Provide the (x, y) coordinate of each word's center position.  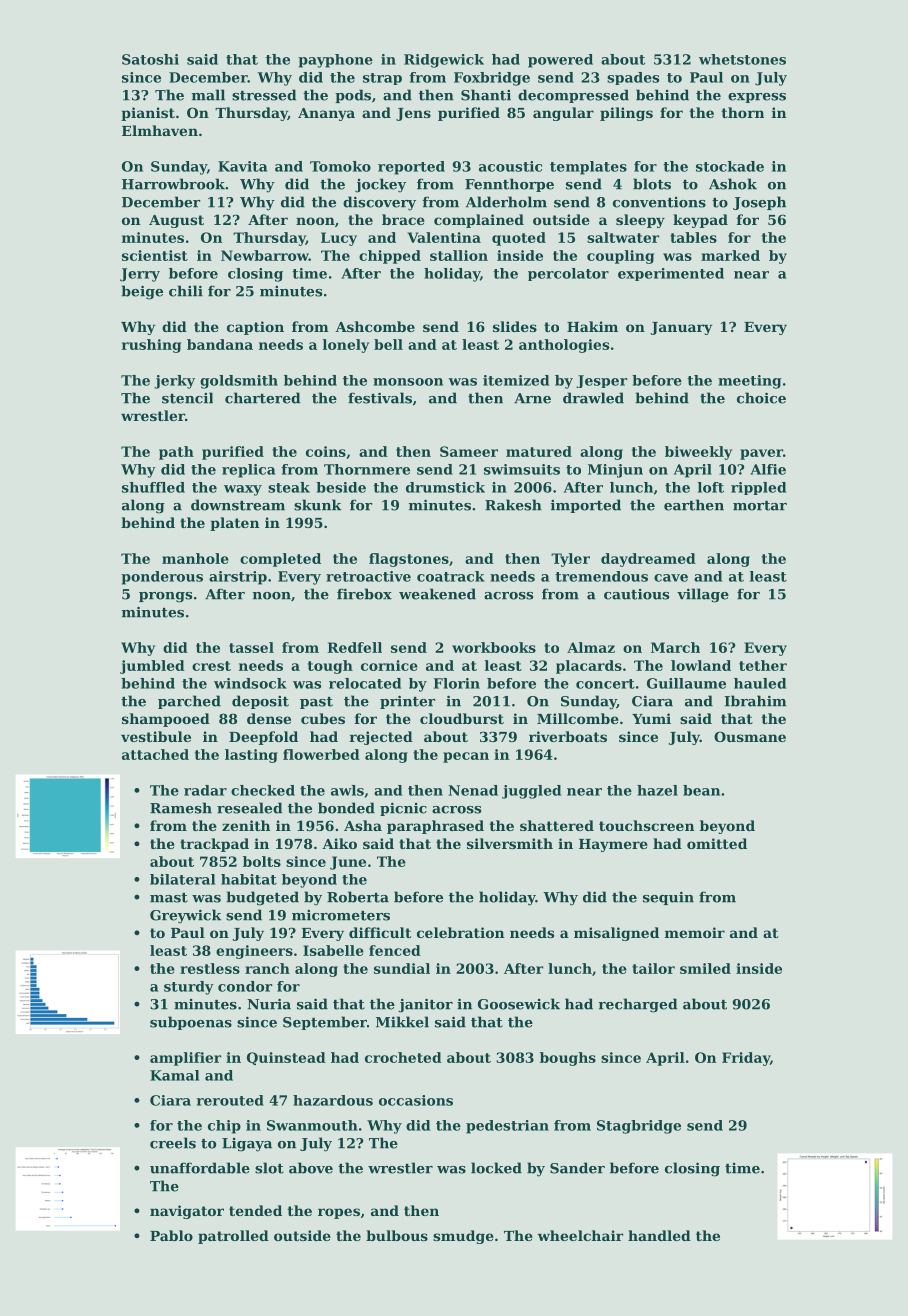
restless (210, 968)
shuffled (153, 487)
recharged (637, 1005)
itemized (516, 380)
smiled (705, 968)
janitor (425, 1005)
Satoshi (150, 59)
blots (652, 184)
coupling (620, 257)
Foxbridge (492, 79)
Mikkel (402, 1022)
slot (269, 1168)
